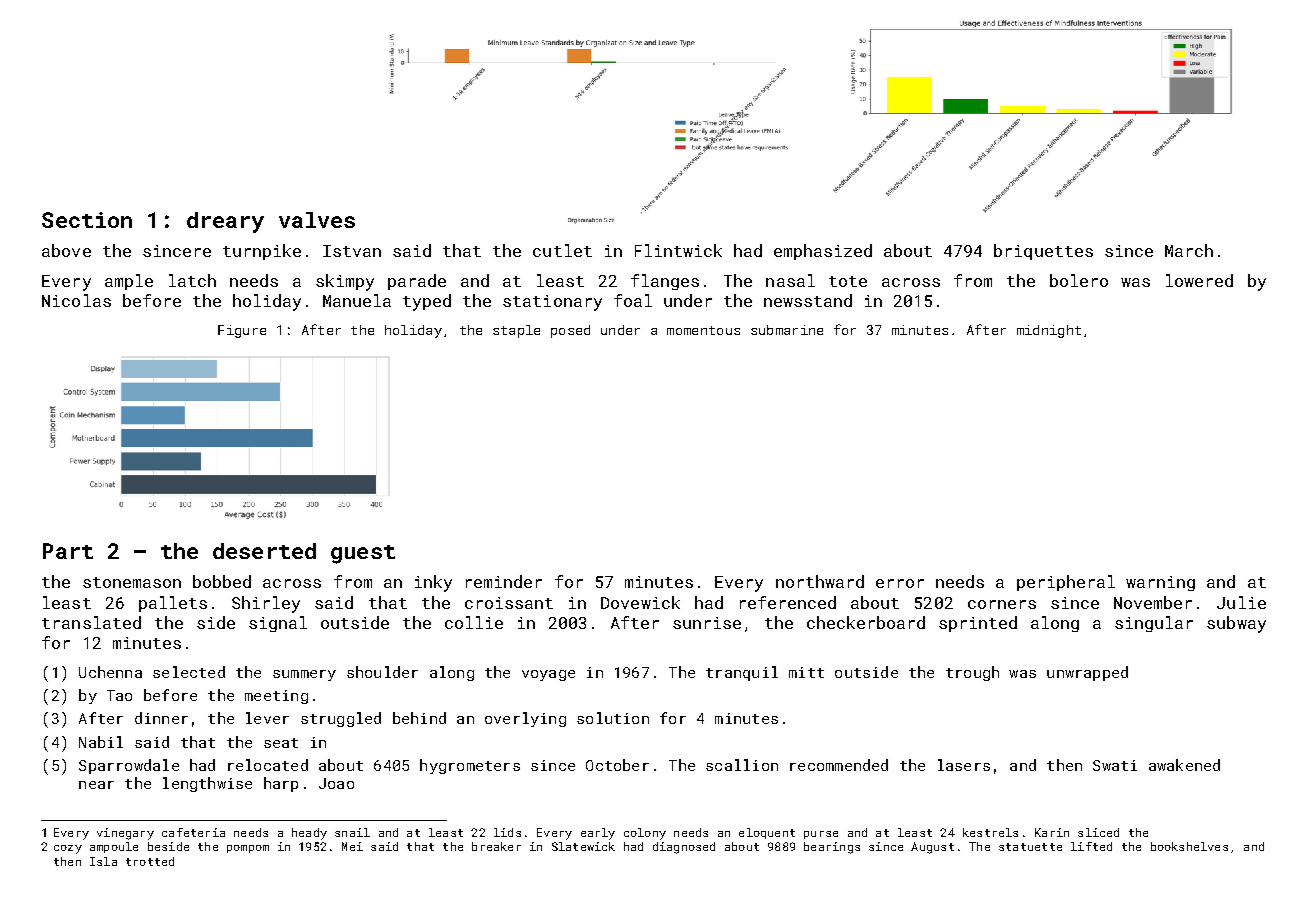 Image resolution: width=1308 pixels, height=924 pixels. Describe the element at coordinates (742, 765) in the screenshot. I see `scallion` at that location.
